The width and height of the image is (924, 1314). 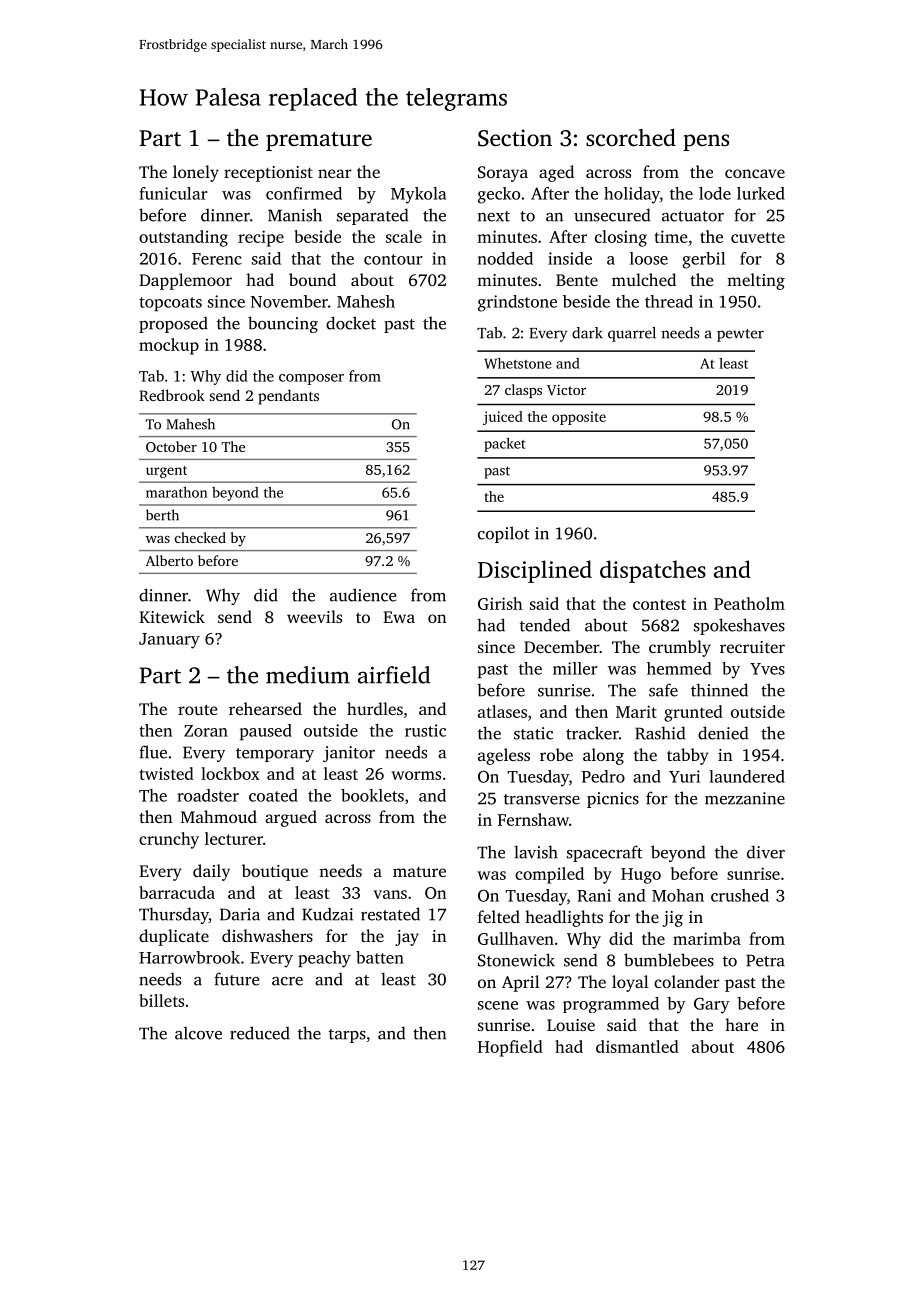 I want to click on jay, so click(x=407, y=938).
